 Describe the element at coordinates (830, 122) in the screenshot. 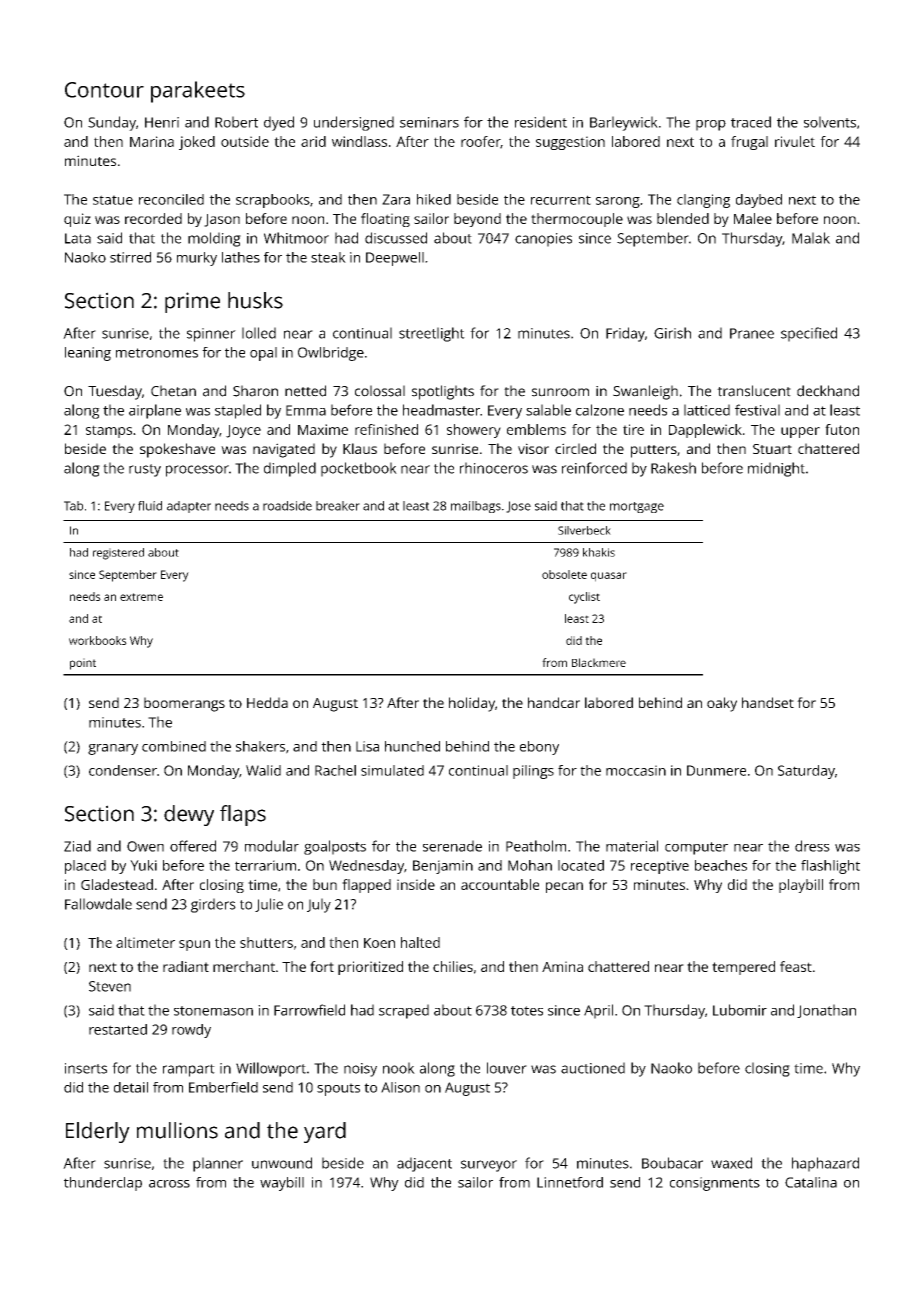

I see `solvents` at that location.
